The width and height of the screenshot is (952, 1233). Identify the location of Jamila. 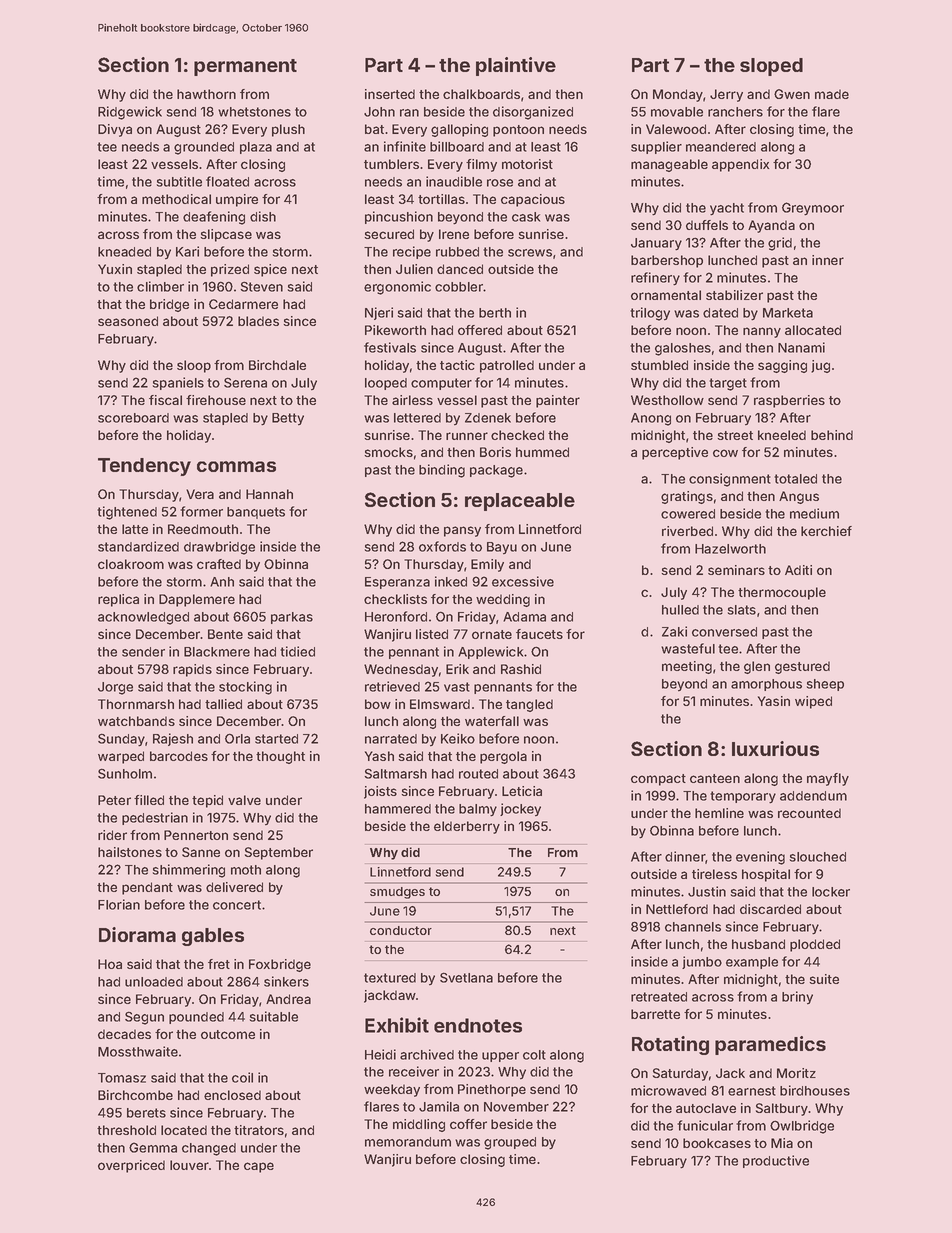
(439, 1106).
